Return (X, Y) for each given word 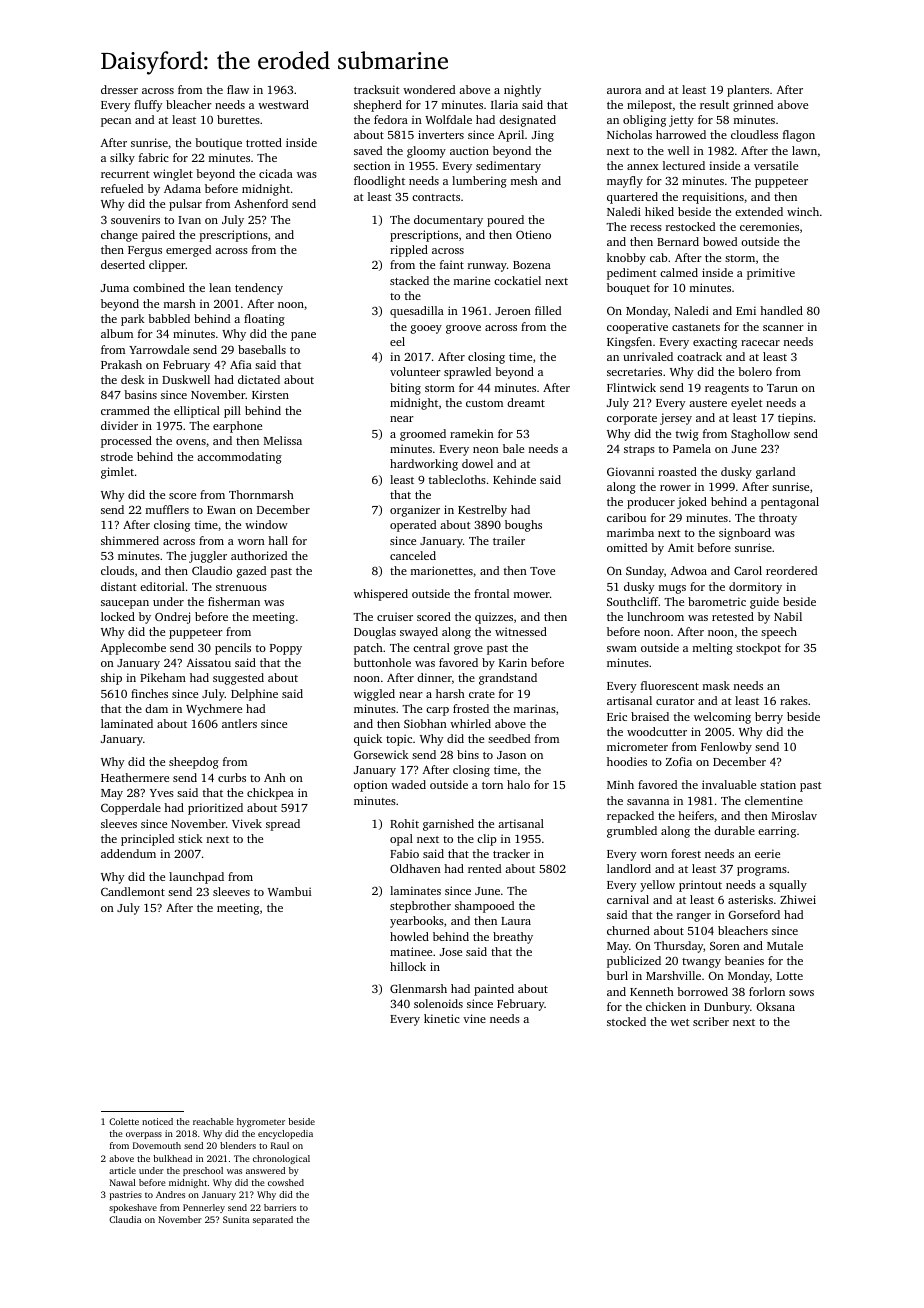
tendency (259, 289)
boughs (523, 526)
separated (273, 1220)
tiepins (795, 419)
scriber (711, 1021)
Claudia (125, 1219)
